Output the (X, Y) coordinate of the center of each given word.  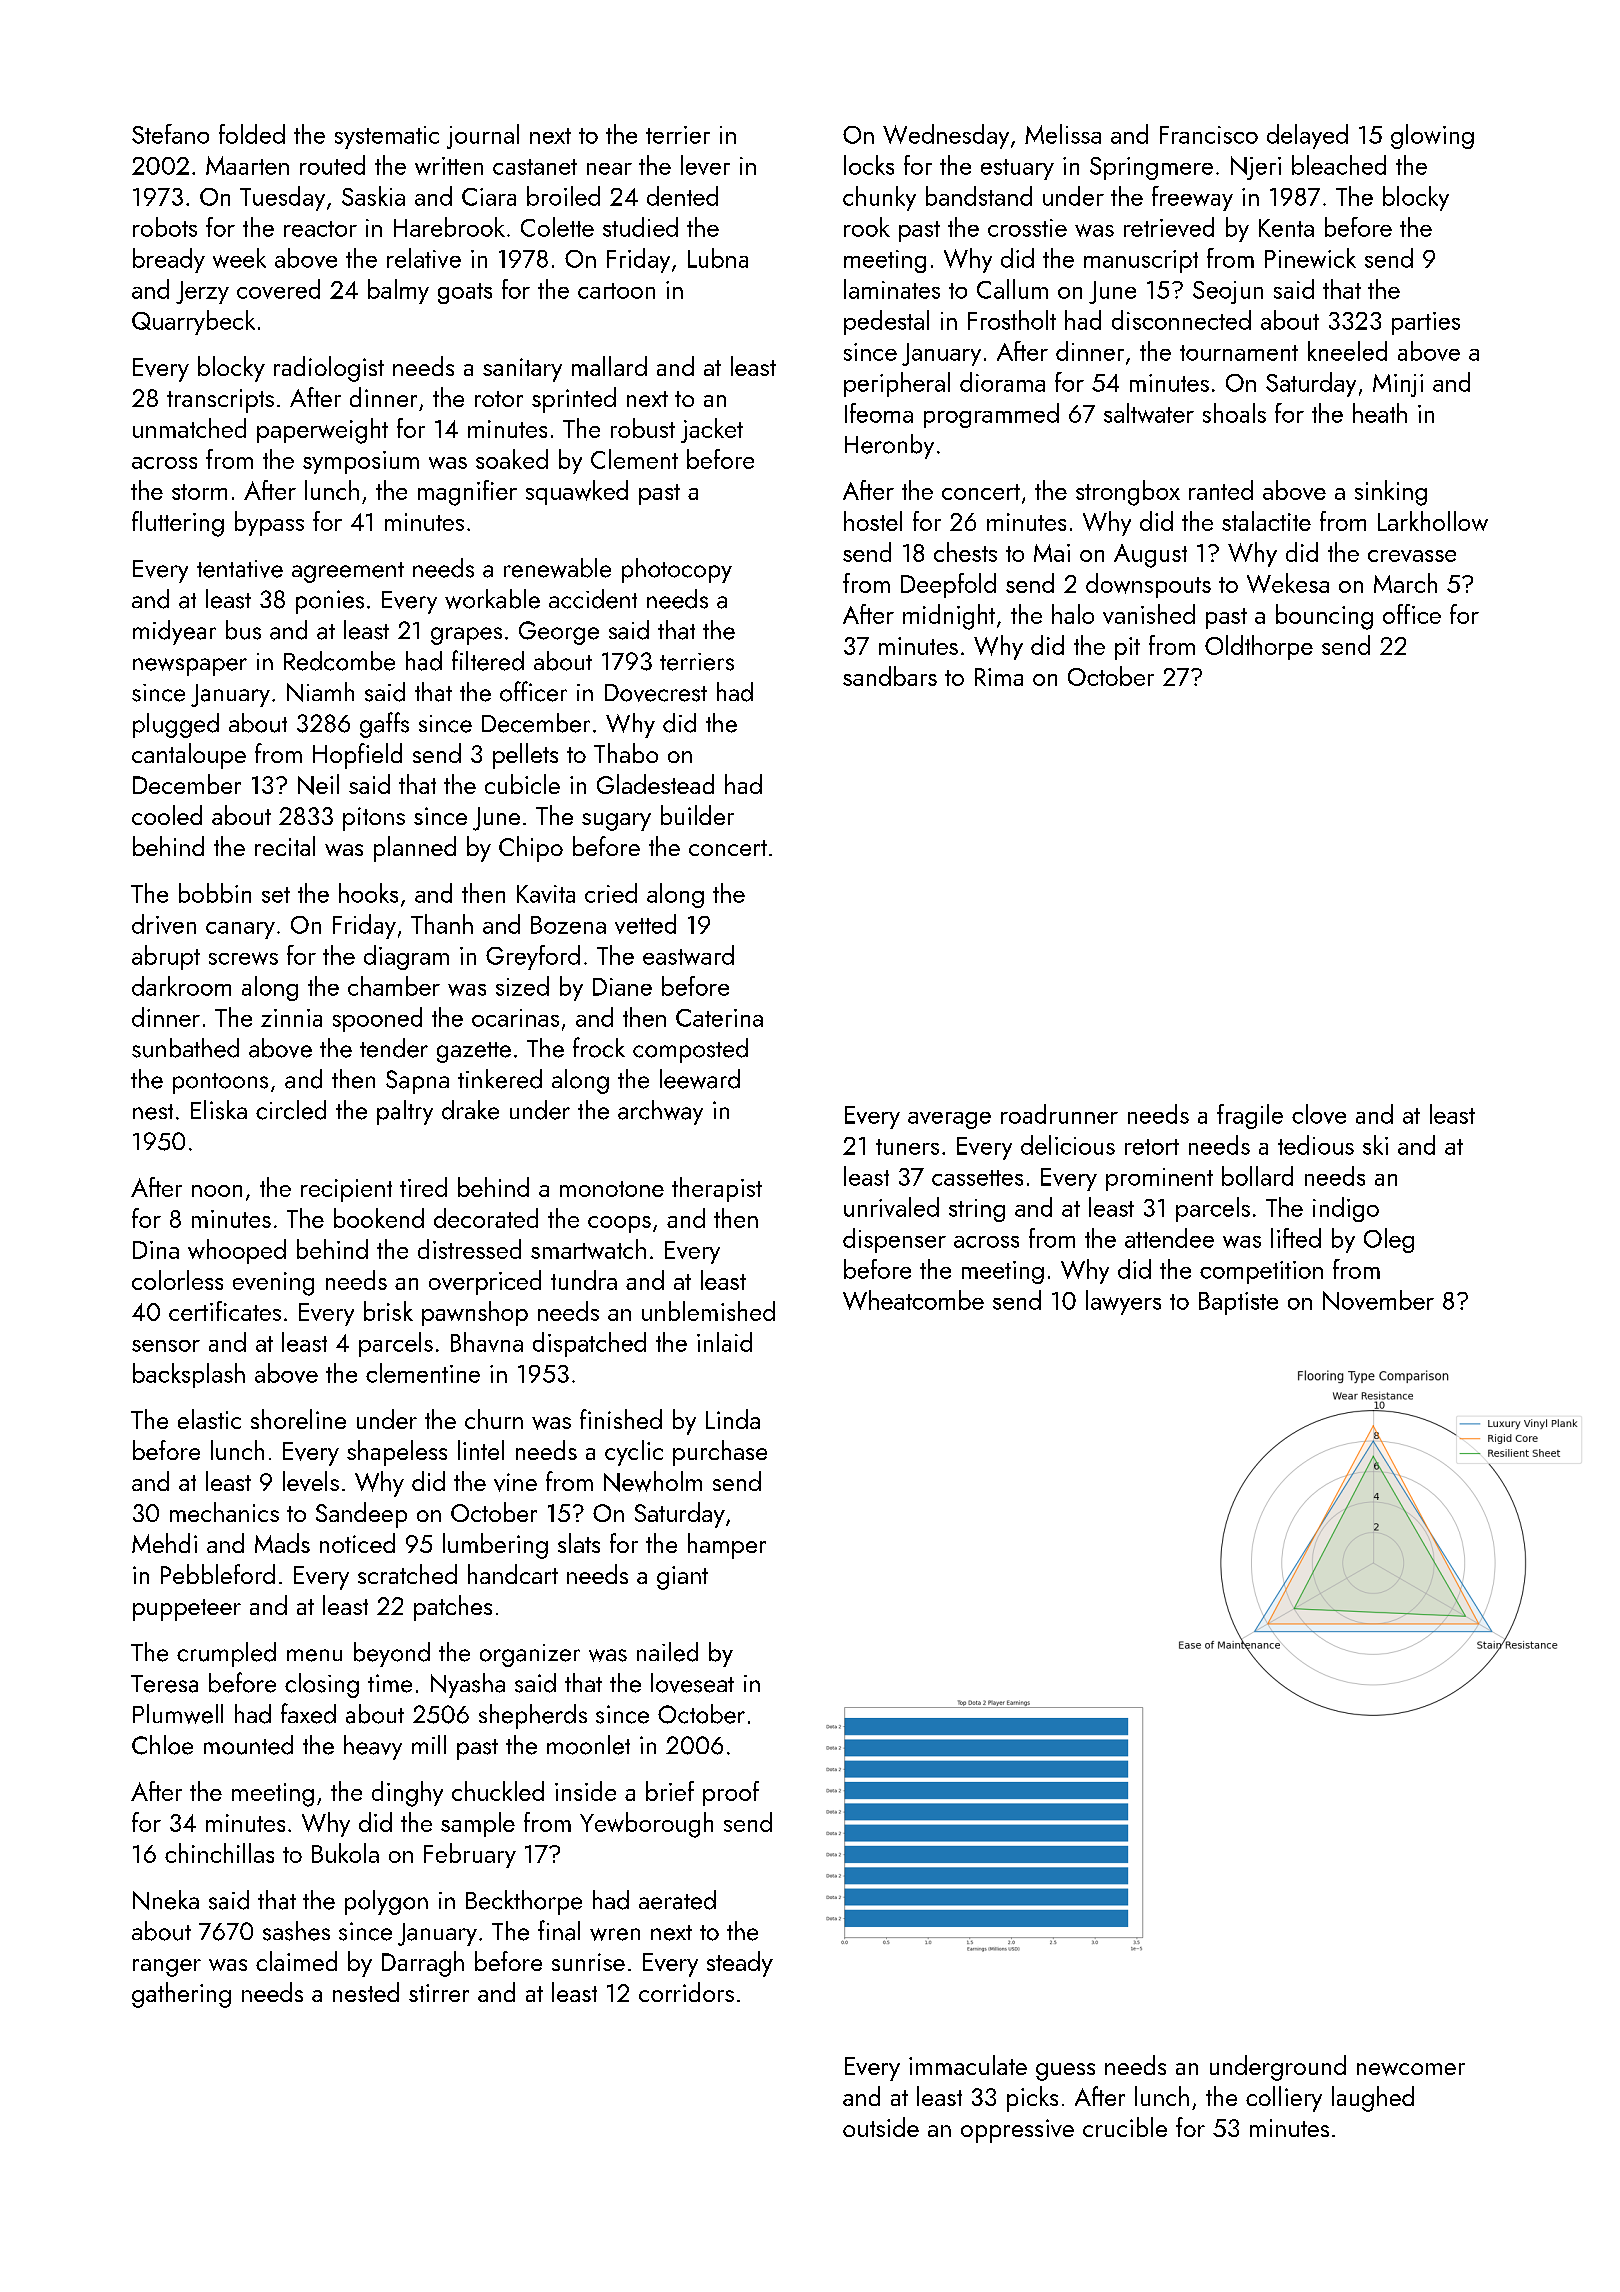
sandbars (890, 676)
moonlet (588, 1745)
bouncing (1324, 617)
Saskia (373, 196)
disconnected (1181, 320)
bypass (269, 523)
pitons (374, 819)
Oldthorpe (1259, 647)
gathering (181, 1995)
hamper (727, 1546)
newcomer (1411, 2069)
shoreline (298, 1419)
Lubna (718, 258)
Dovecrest (656, 693)
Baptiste (1238, 1303)
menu (314, 1655)
